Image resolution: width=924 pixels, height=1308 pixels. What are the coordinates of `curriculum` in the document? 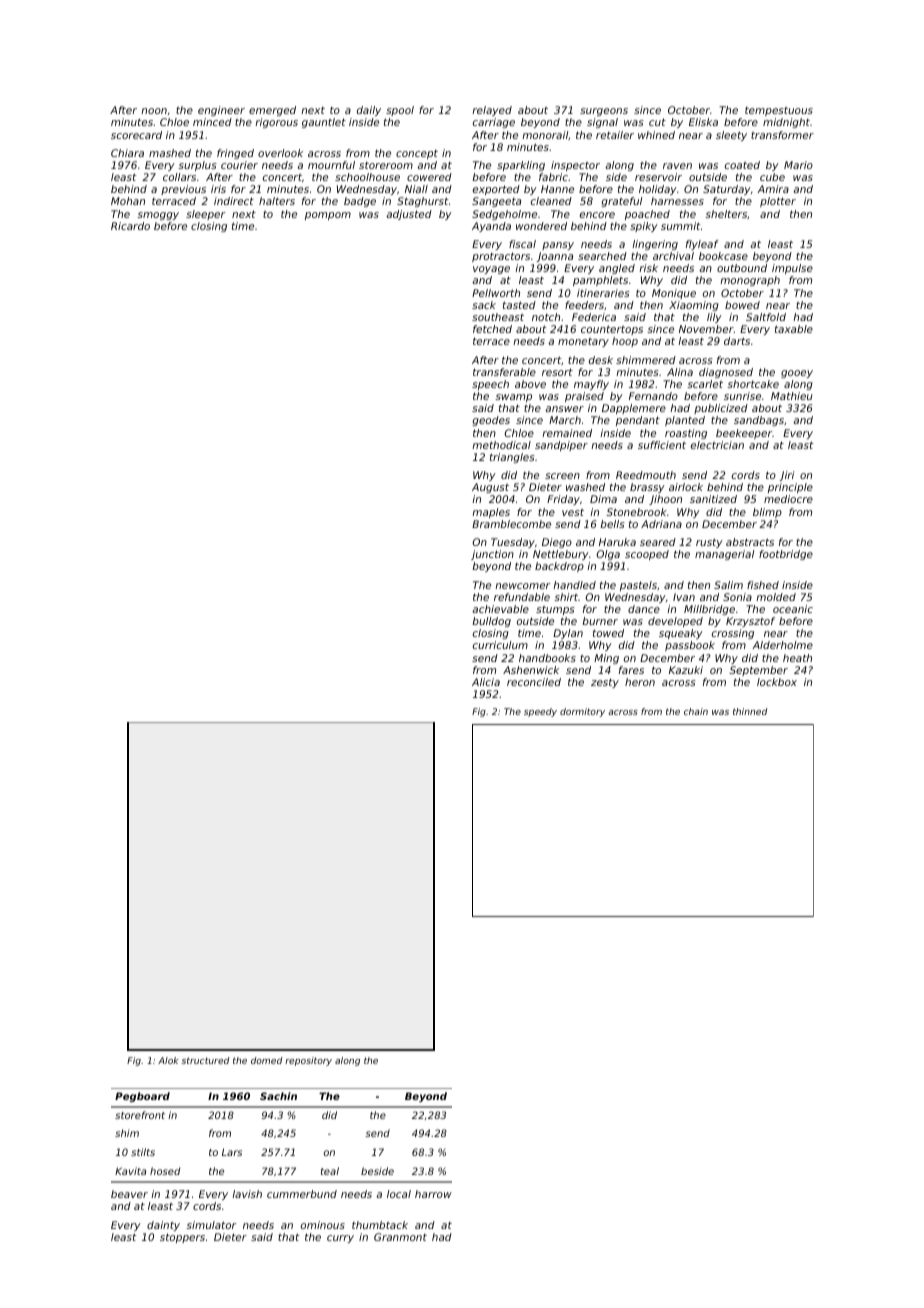 It's located at (500, 645).
